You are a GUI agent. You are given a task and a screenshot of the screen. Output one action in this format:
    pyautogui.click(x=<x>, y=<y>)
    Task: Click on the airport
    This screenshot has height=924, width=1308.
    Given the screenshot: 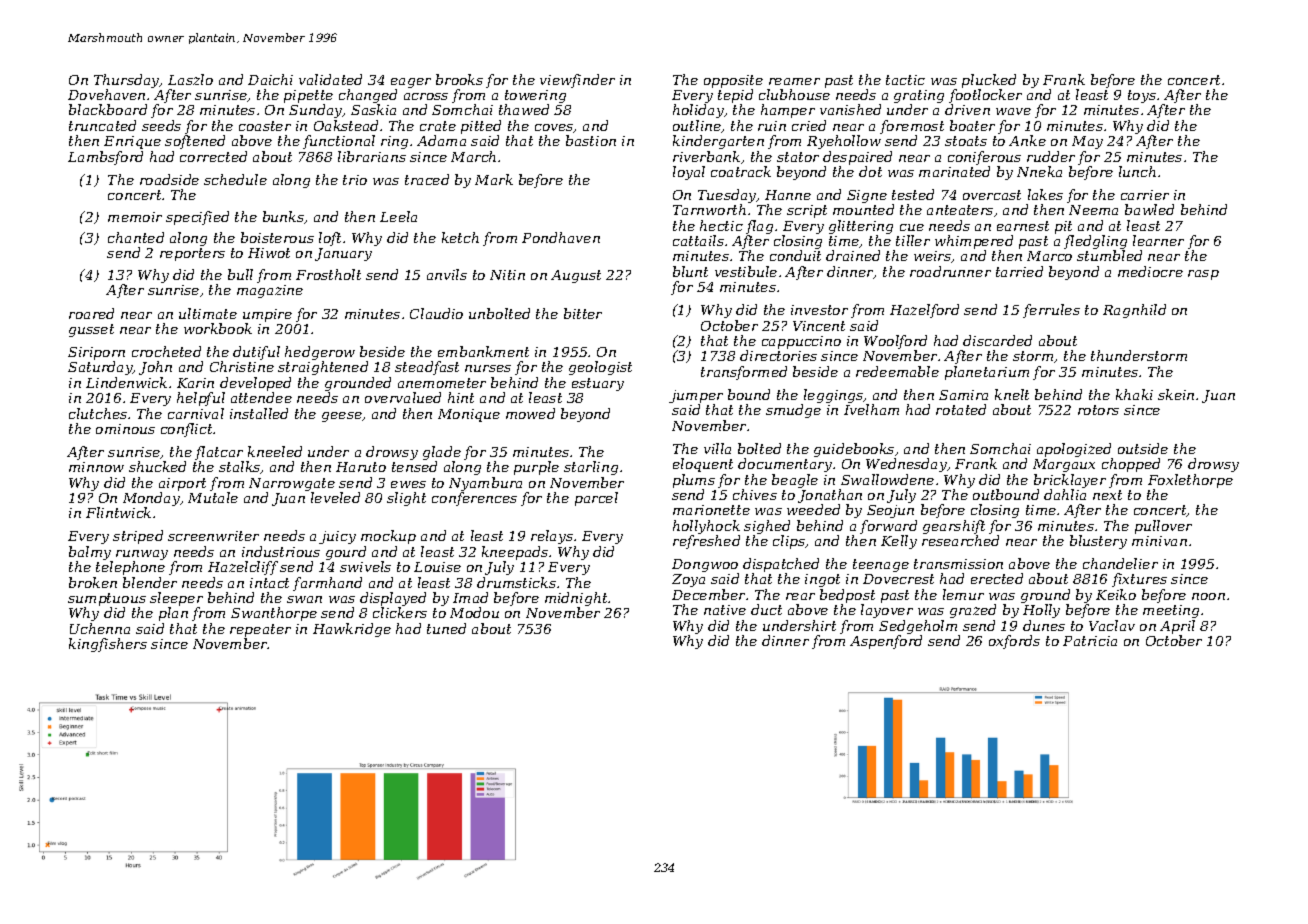 What is the action you would take?
    pyautogui.click(x=182, y=484)
